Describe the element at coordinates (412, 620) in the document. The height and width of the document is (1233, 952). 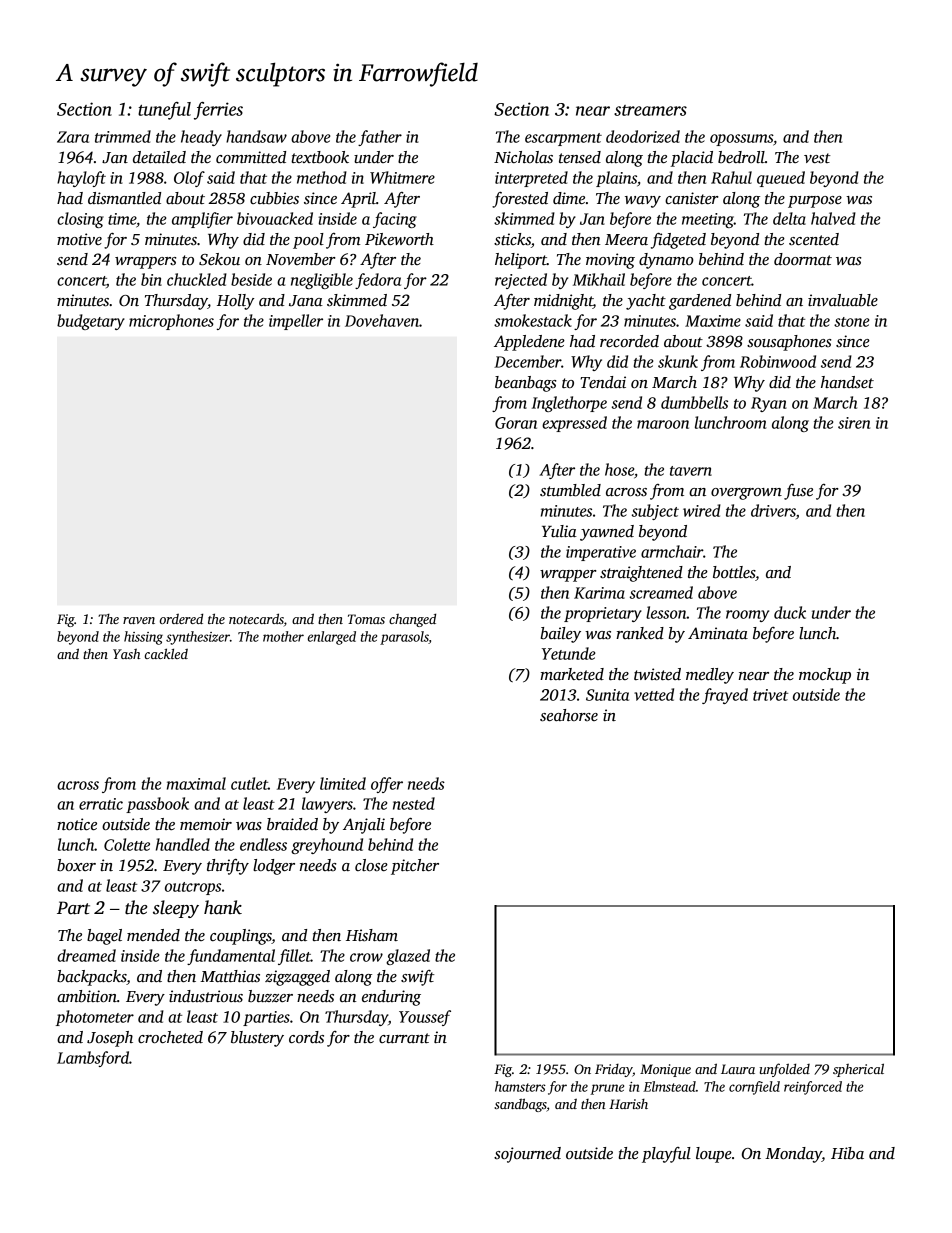
I see `changed` at that location.
